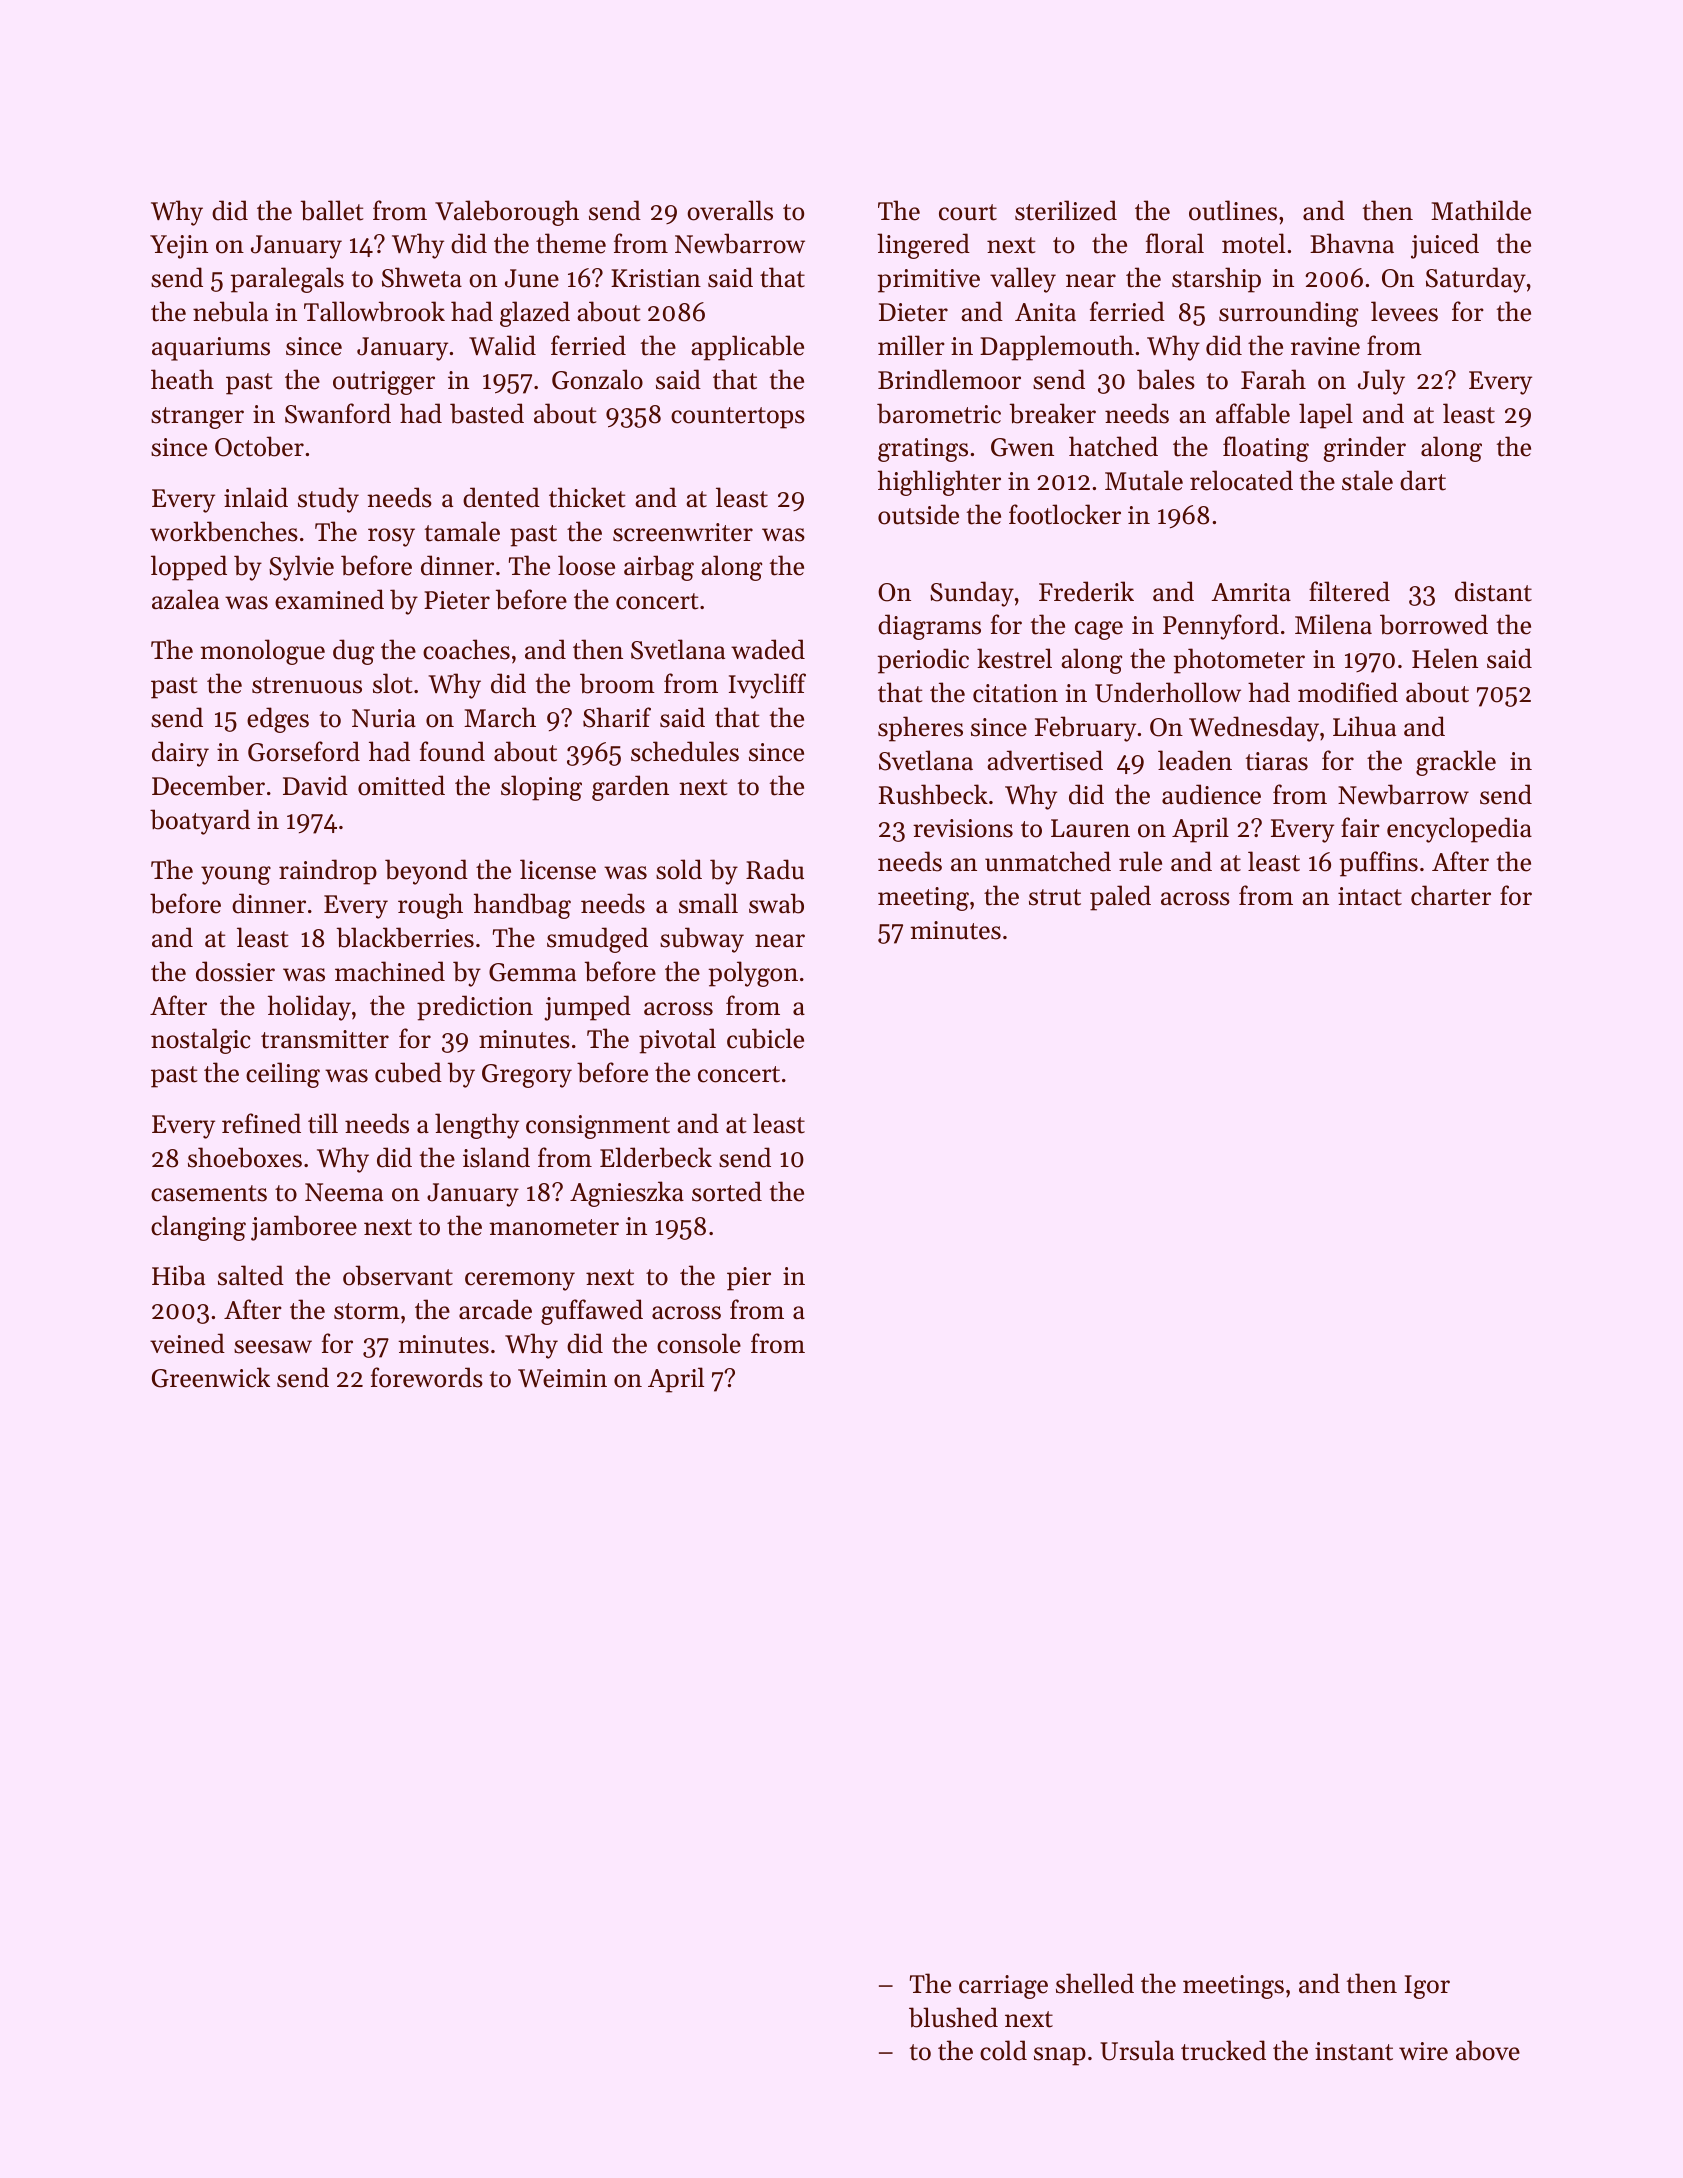 Image resolution: width=1683 pixels, height=2178 pixels. I want to click on pier, so click(749, 1279).
